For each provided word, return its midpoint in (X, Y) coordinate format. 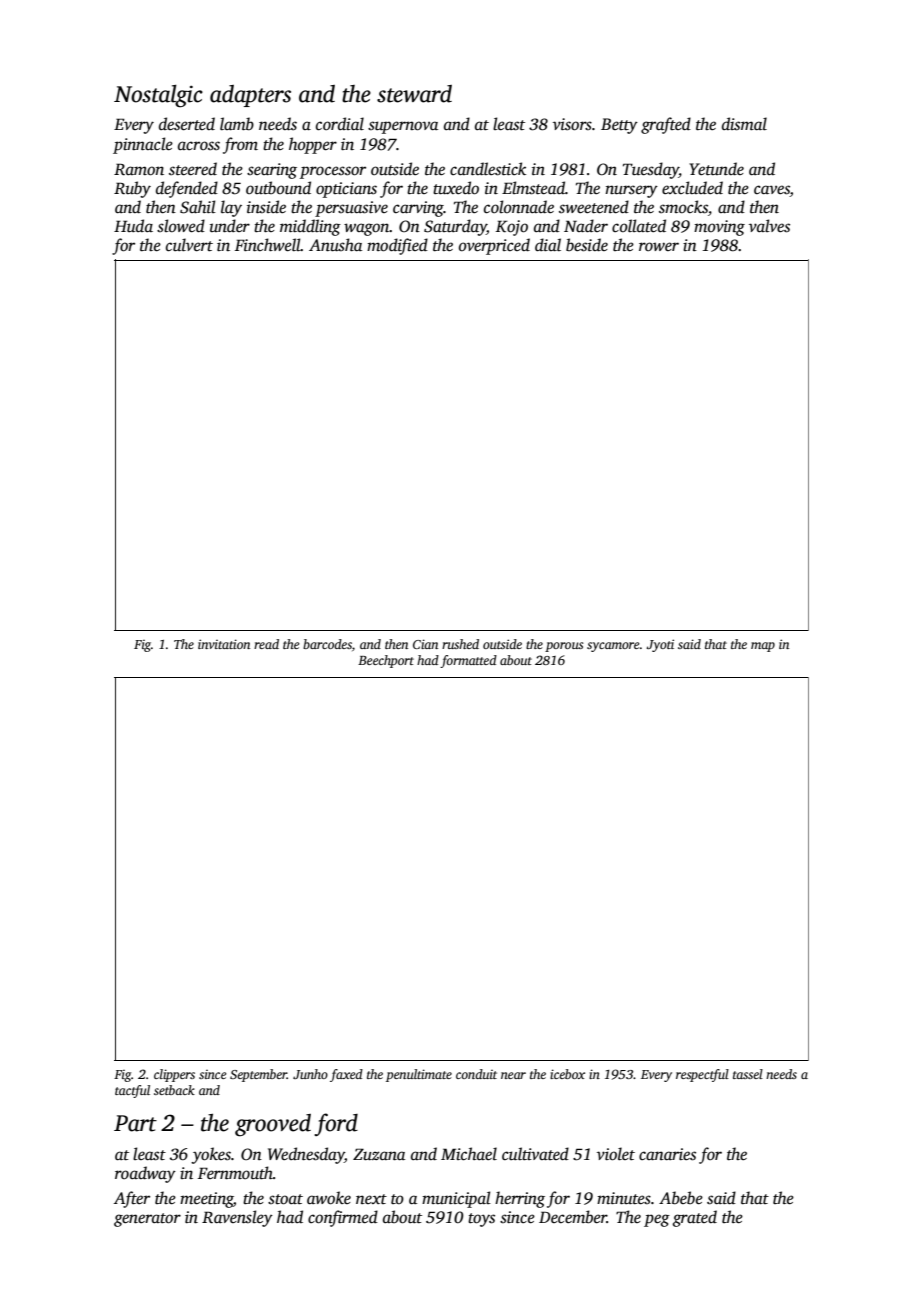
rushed (460, 644)
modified (397, 246)
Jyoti (660, 645)
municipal (456, 1199)
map (763, 647)
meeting (206, 1200)
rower (659, 246)
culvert (189, 245)
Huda (133, 225)
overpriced (494, 246)
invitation (224, 644)
